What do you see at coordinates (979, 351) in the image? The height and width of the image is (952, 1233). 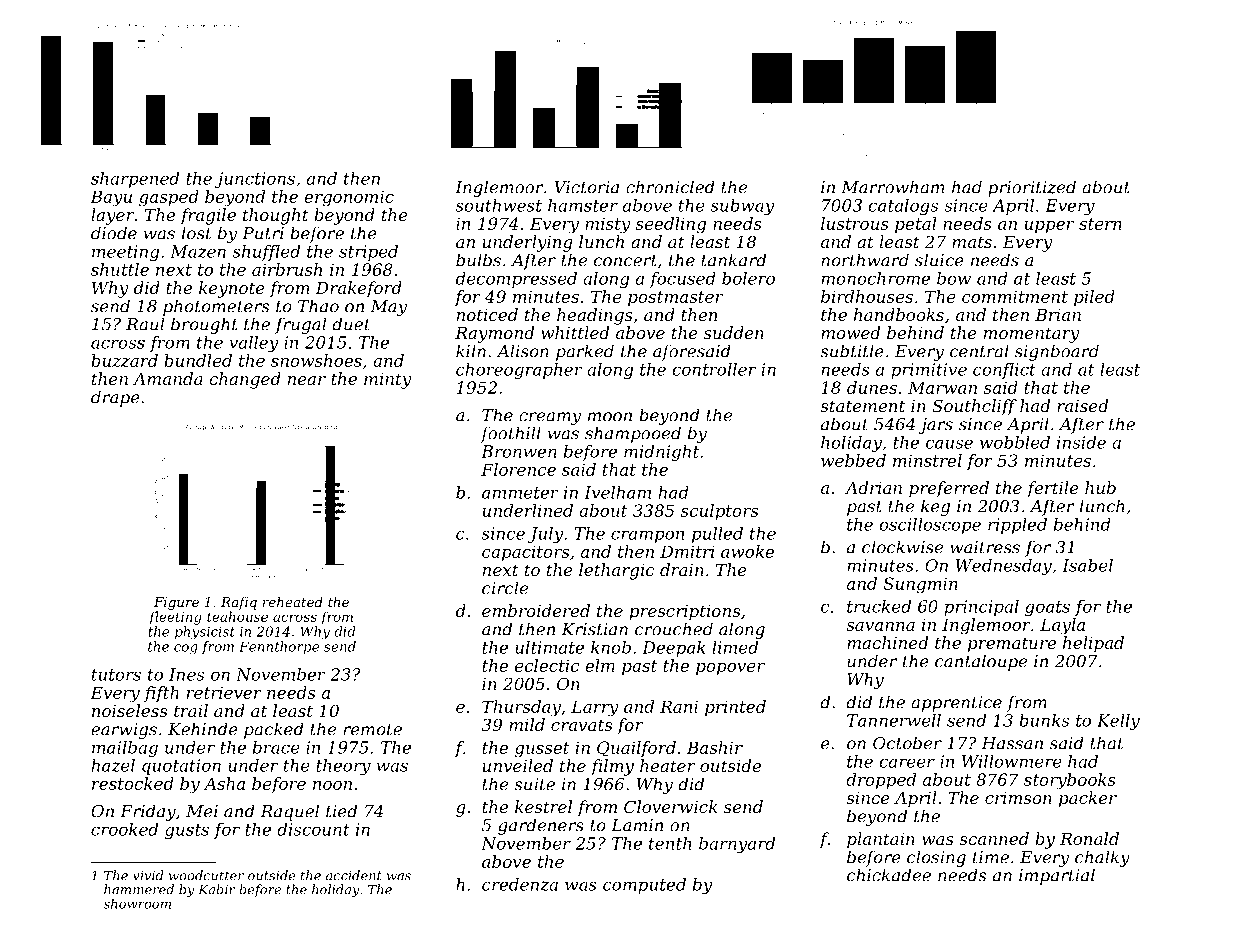 I see `central` at bounding box center [979, 351].
